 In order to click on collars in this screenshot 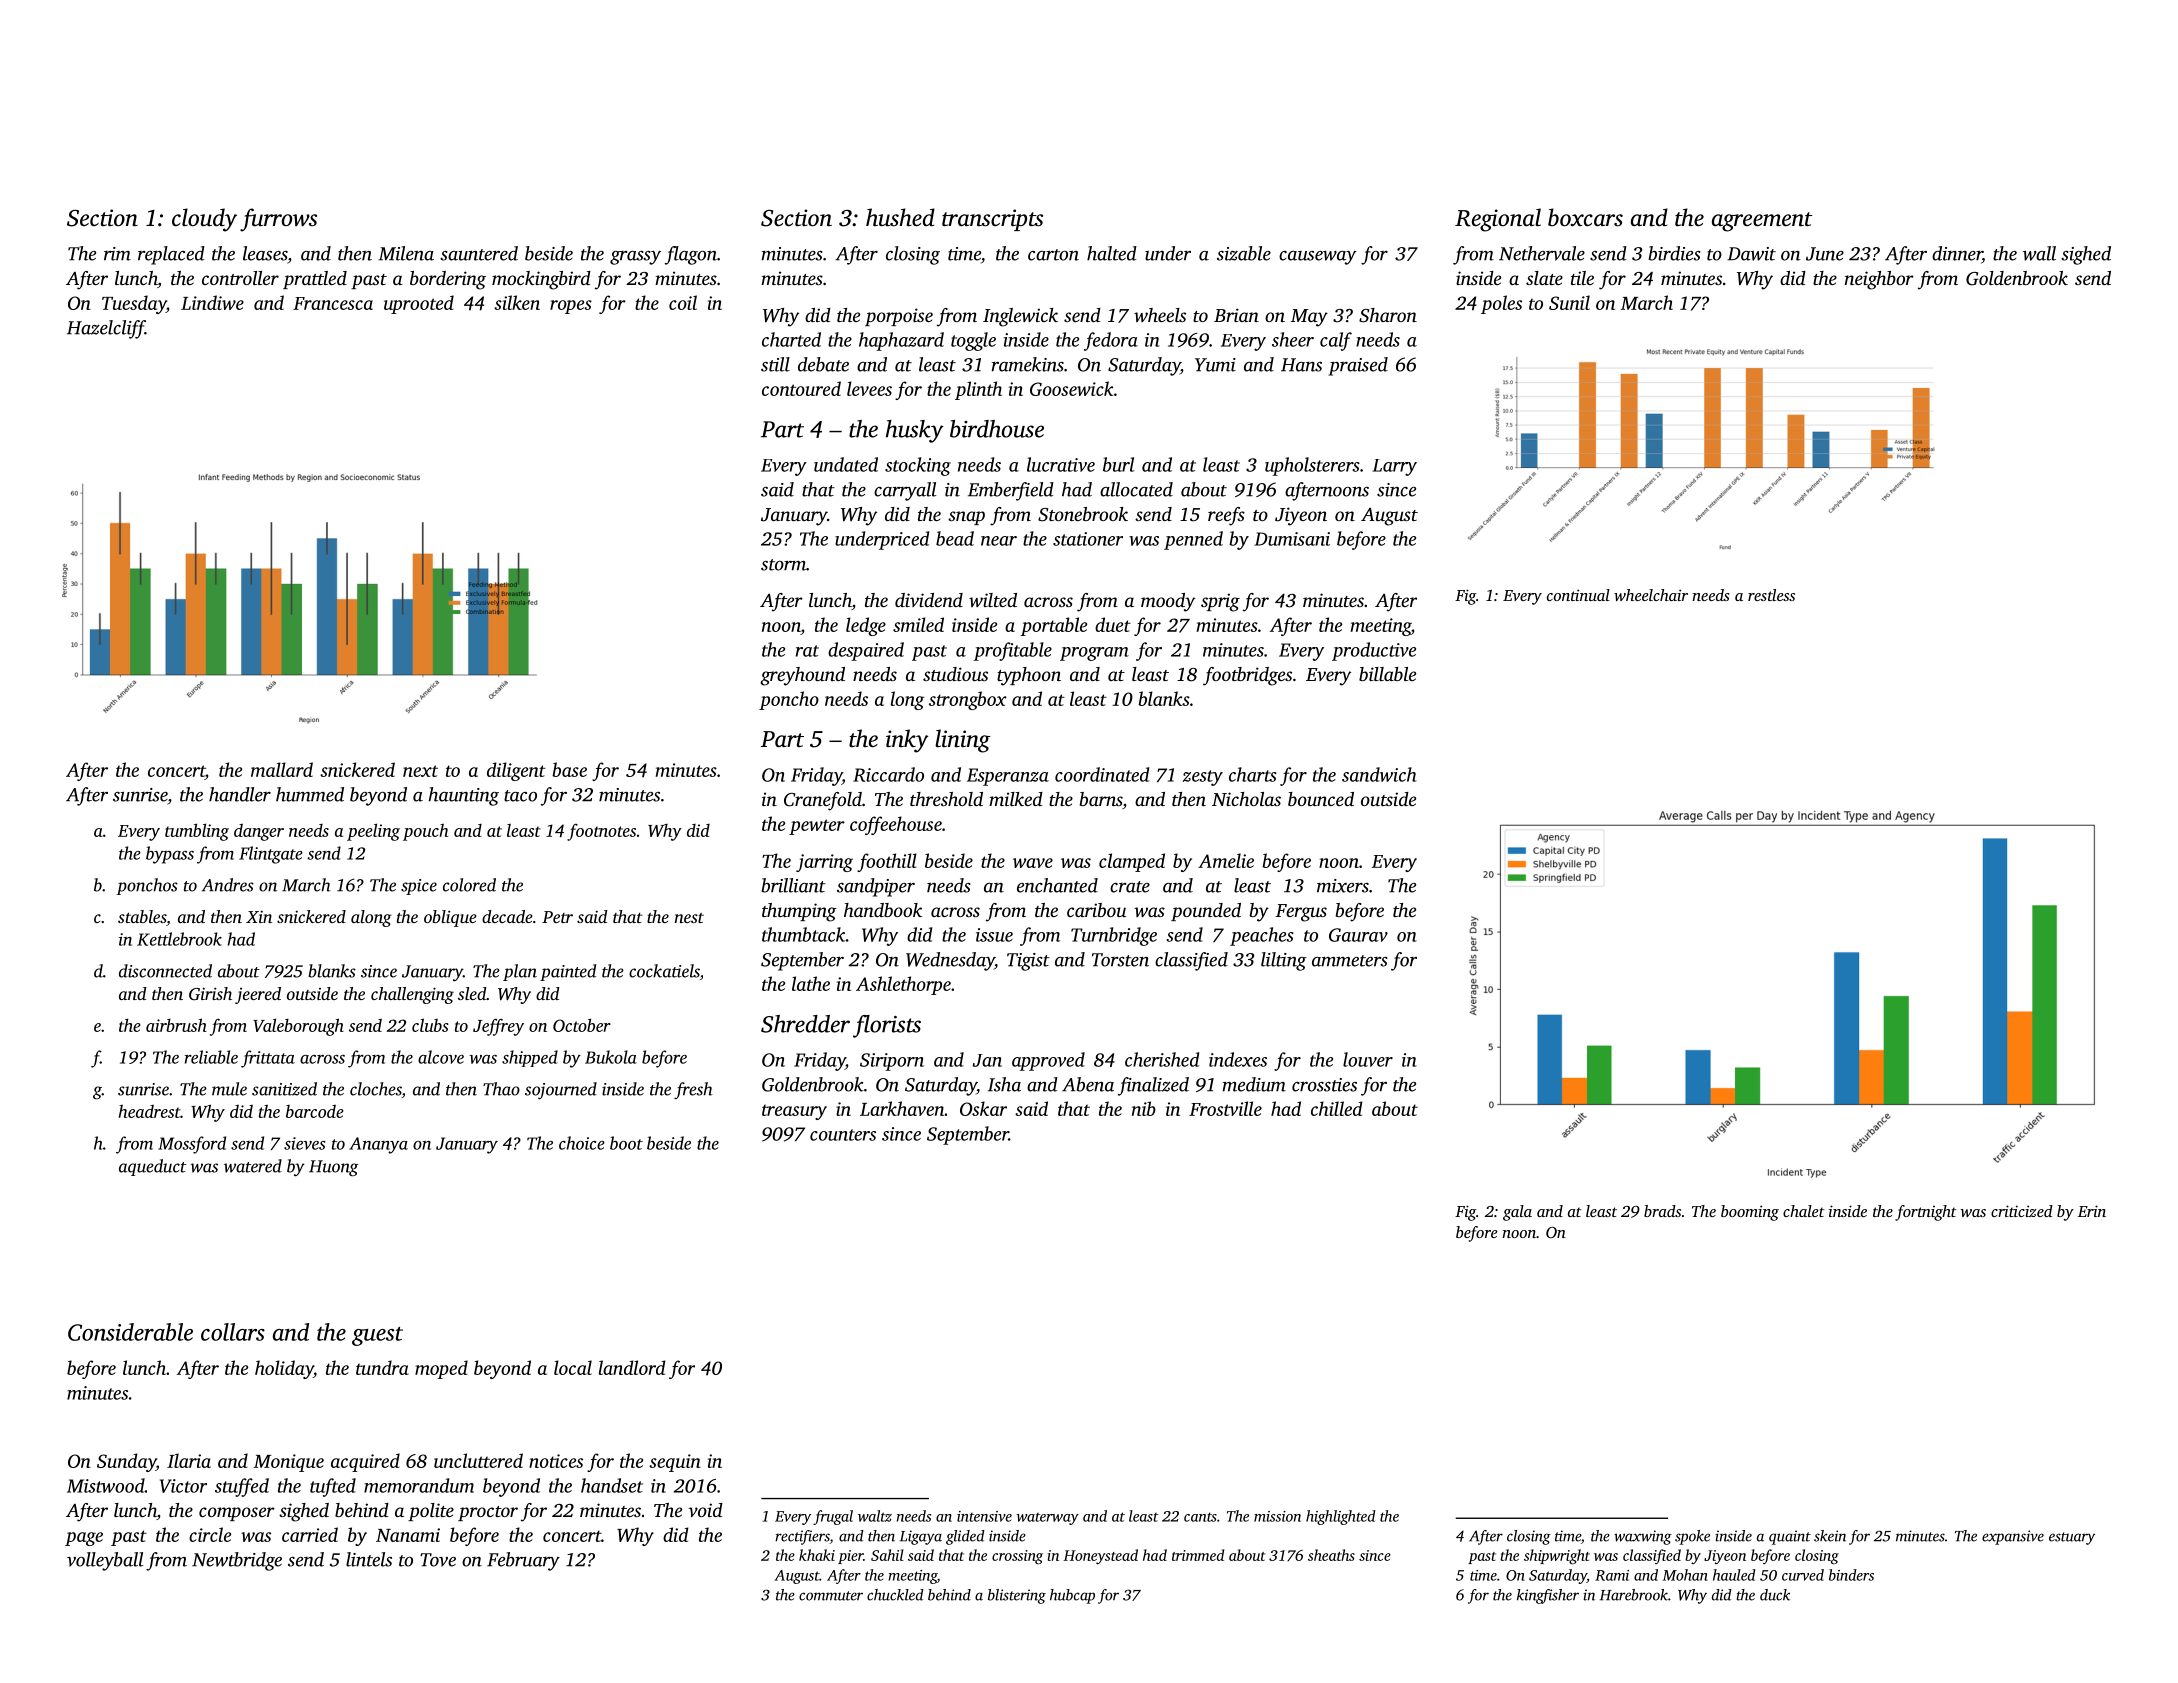, I will do `click(233, 1332)`.
